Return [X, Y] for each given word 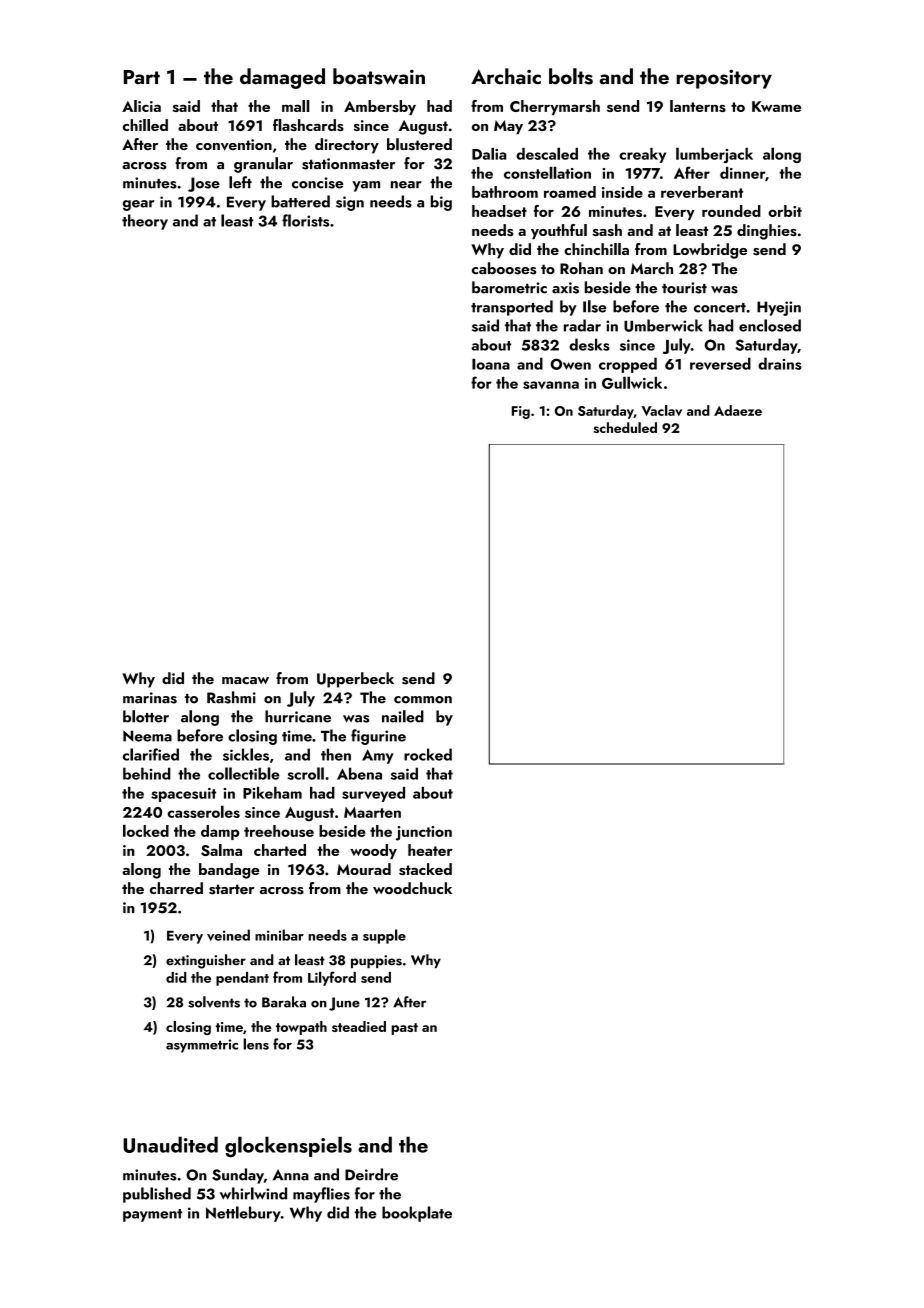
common [423, 700]
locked [146, 830]
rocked [428, 754]
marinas [150, 698]
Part [142, 77]
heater [430, 850]
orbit [785, 211]
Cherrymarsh [555, 107]
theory [145, 222]
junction [424, 833]
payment [152, 1215]
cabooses [504, 268]
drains [780, 363]
